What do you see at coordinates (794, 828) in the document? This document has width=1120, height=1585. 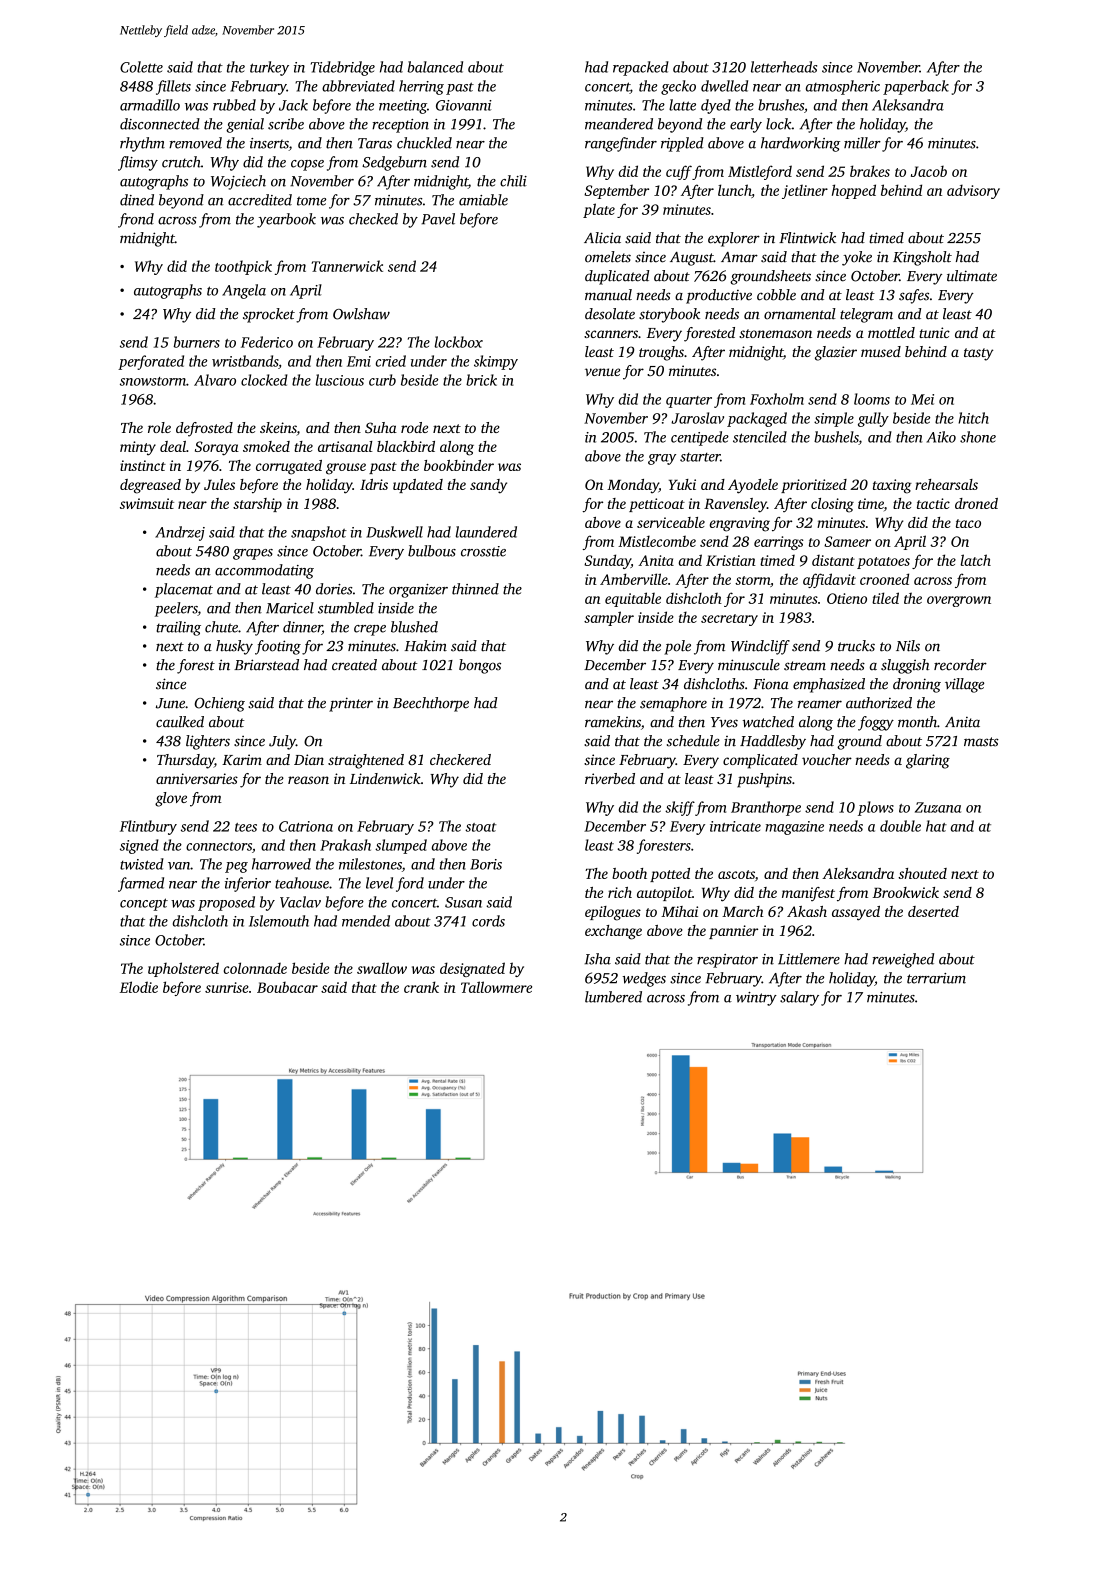 I see `magazine` at bounding box center [794, 828].
